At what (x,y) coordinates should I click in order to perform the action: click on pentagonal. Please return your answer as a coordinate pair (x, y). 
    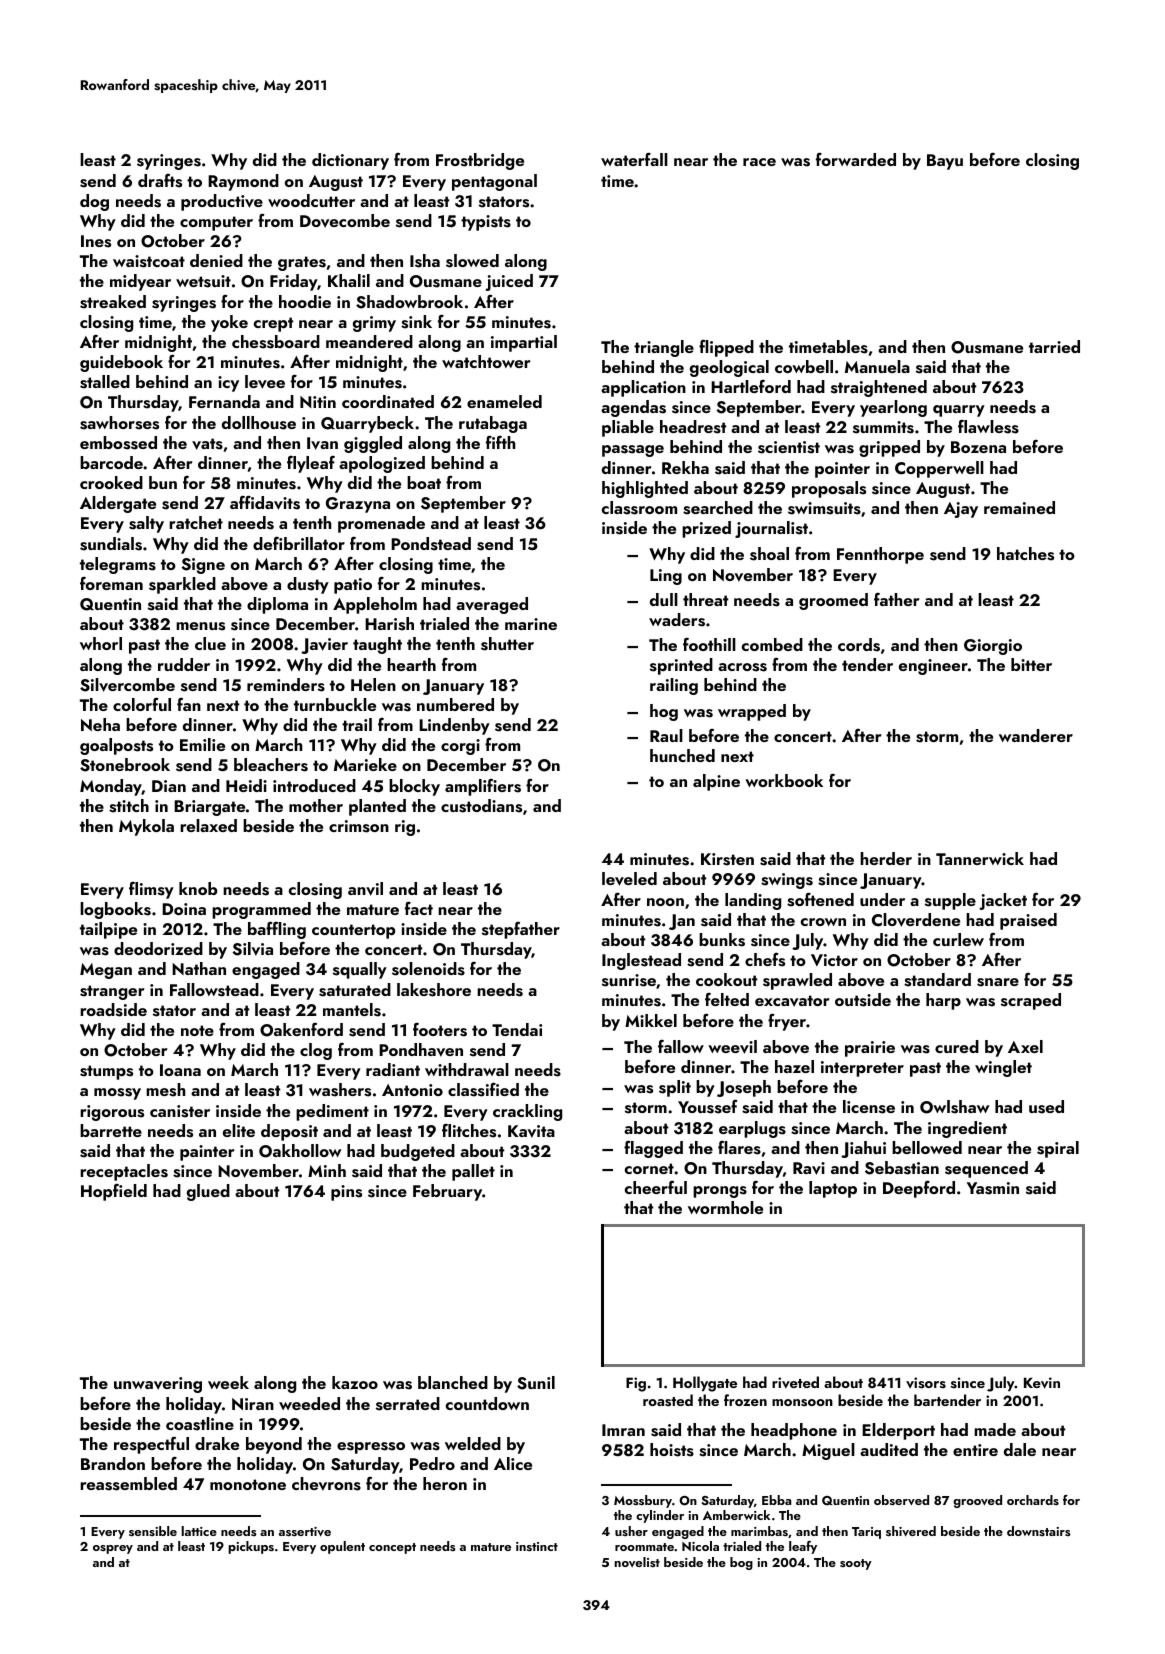
    Looking at the image, I should click on (494, 182).
